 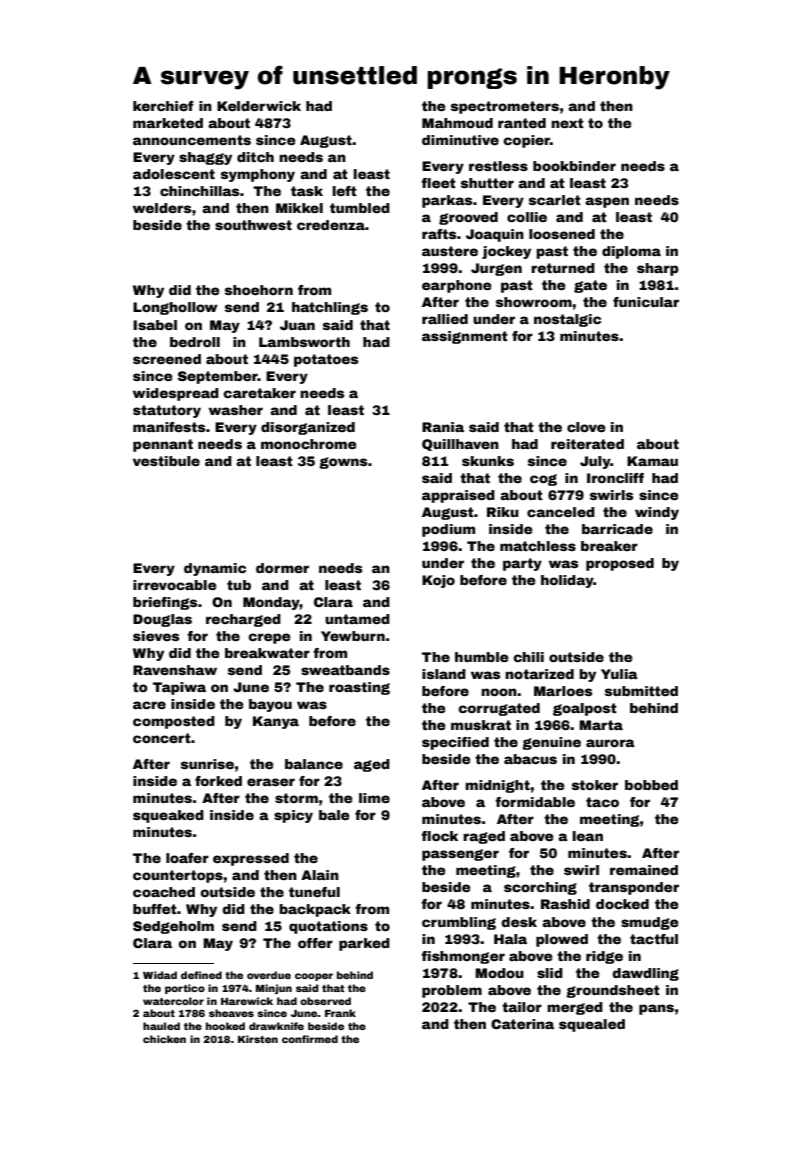 What do you see at coordinates (276, 722) in the page?
I see `Kanya` at bounding box center [276, 722].
